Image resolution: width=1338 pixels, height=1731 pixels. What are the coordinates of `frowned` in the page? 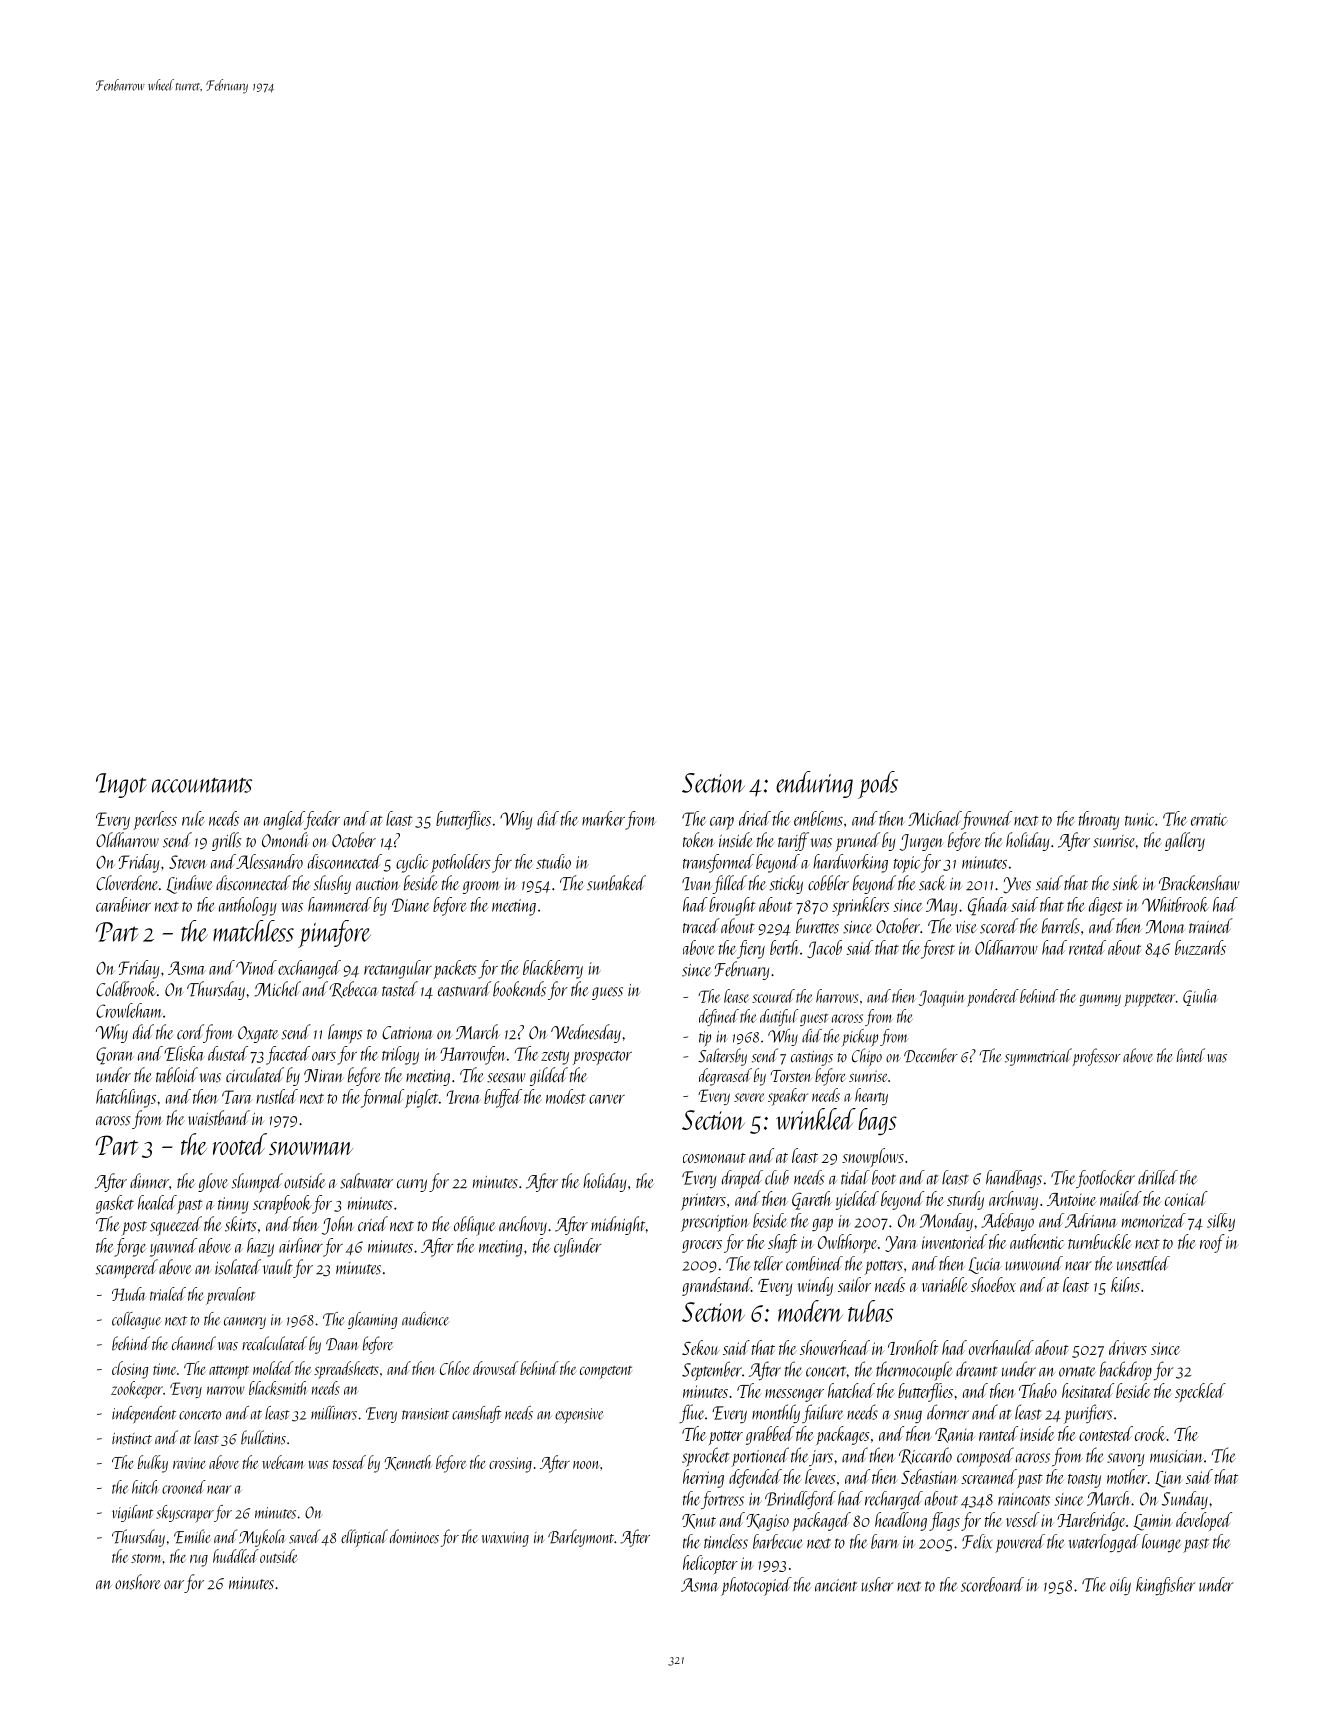 It's located at (986, 820).
